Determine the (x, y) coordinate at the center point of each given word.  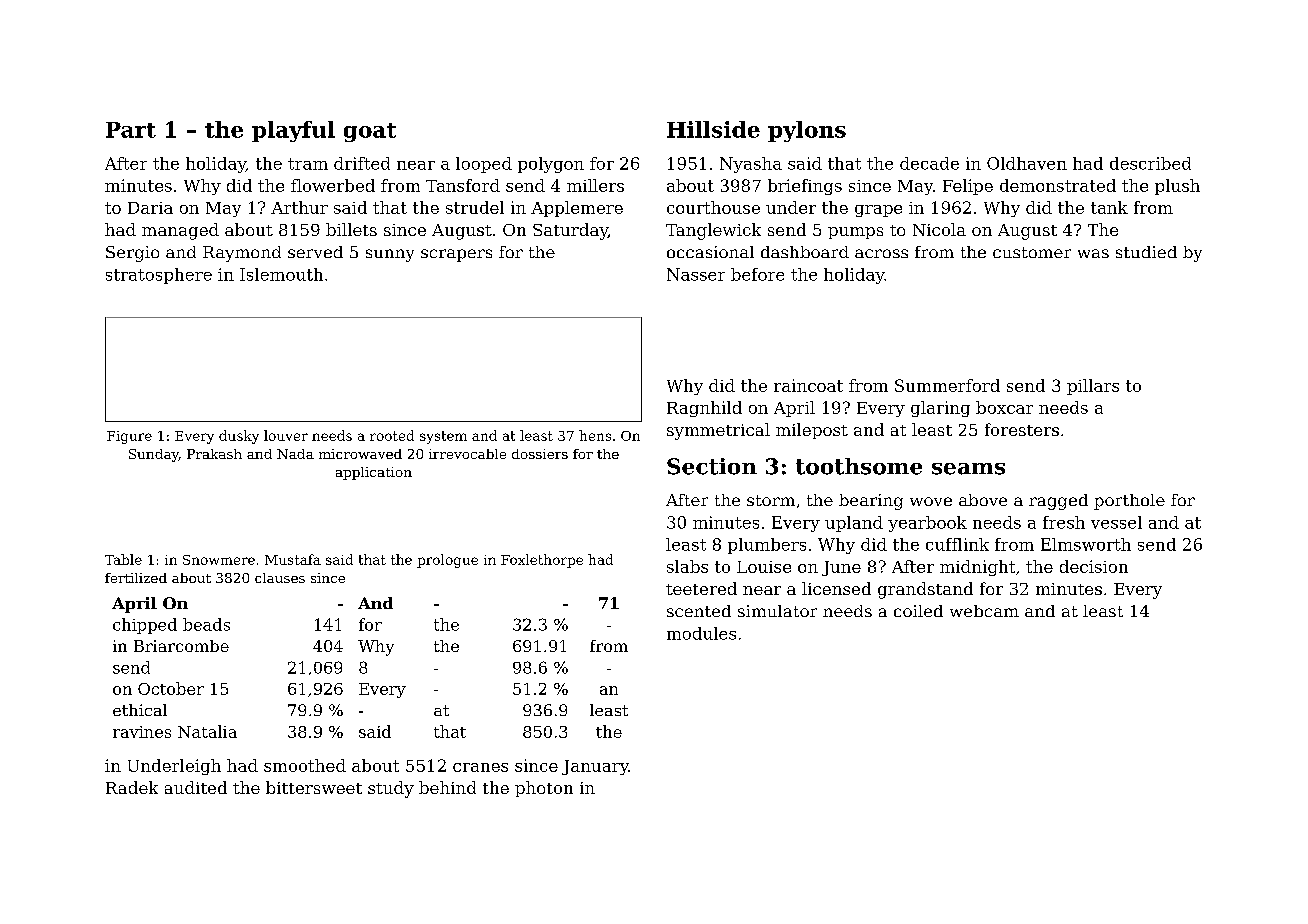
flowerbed (333, 185)
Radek (132, 787)
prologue (447, 561)
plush (1177, 187)
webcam (984, 611)
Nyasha (751, 165)
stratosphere (159, 276)
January (595, 767)
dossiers (540, 454)
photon (544, 789)
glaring (940, 409)
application (374, 473)
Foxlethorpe (542, 561)
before (757, 274)
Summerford (947, 385)
